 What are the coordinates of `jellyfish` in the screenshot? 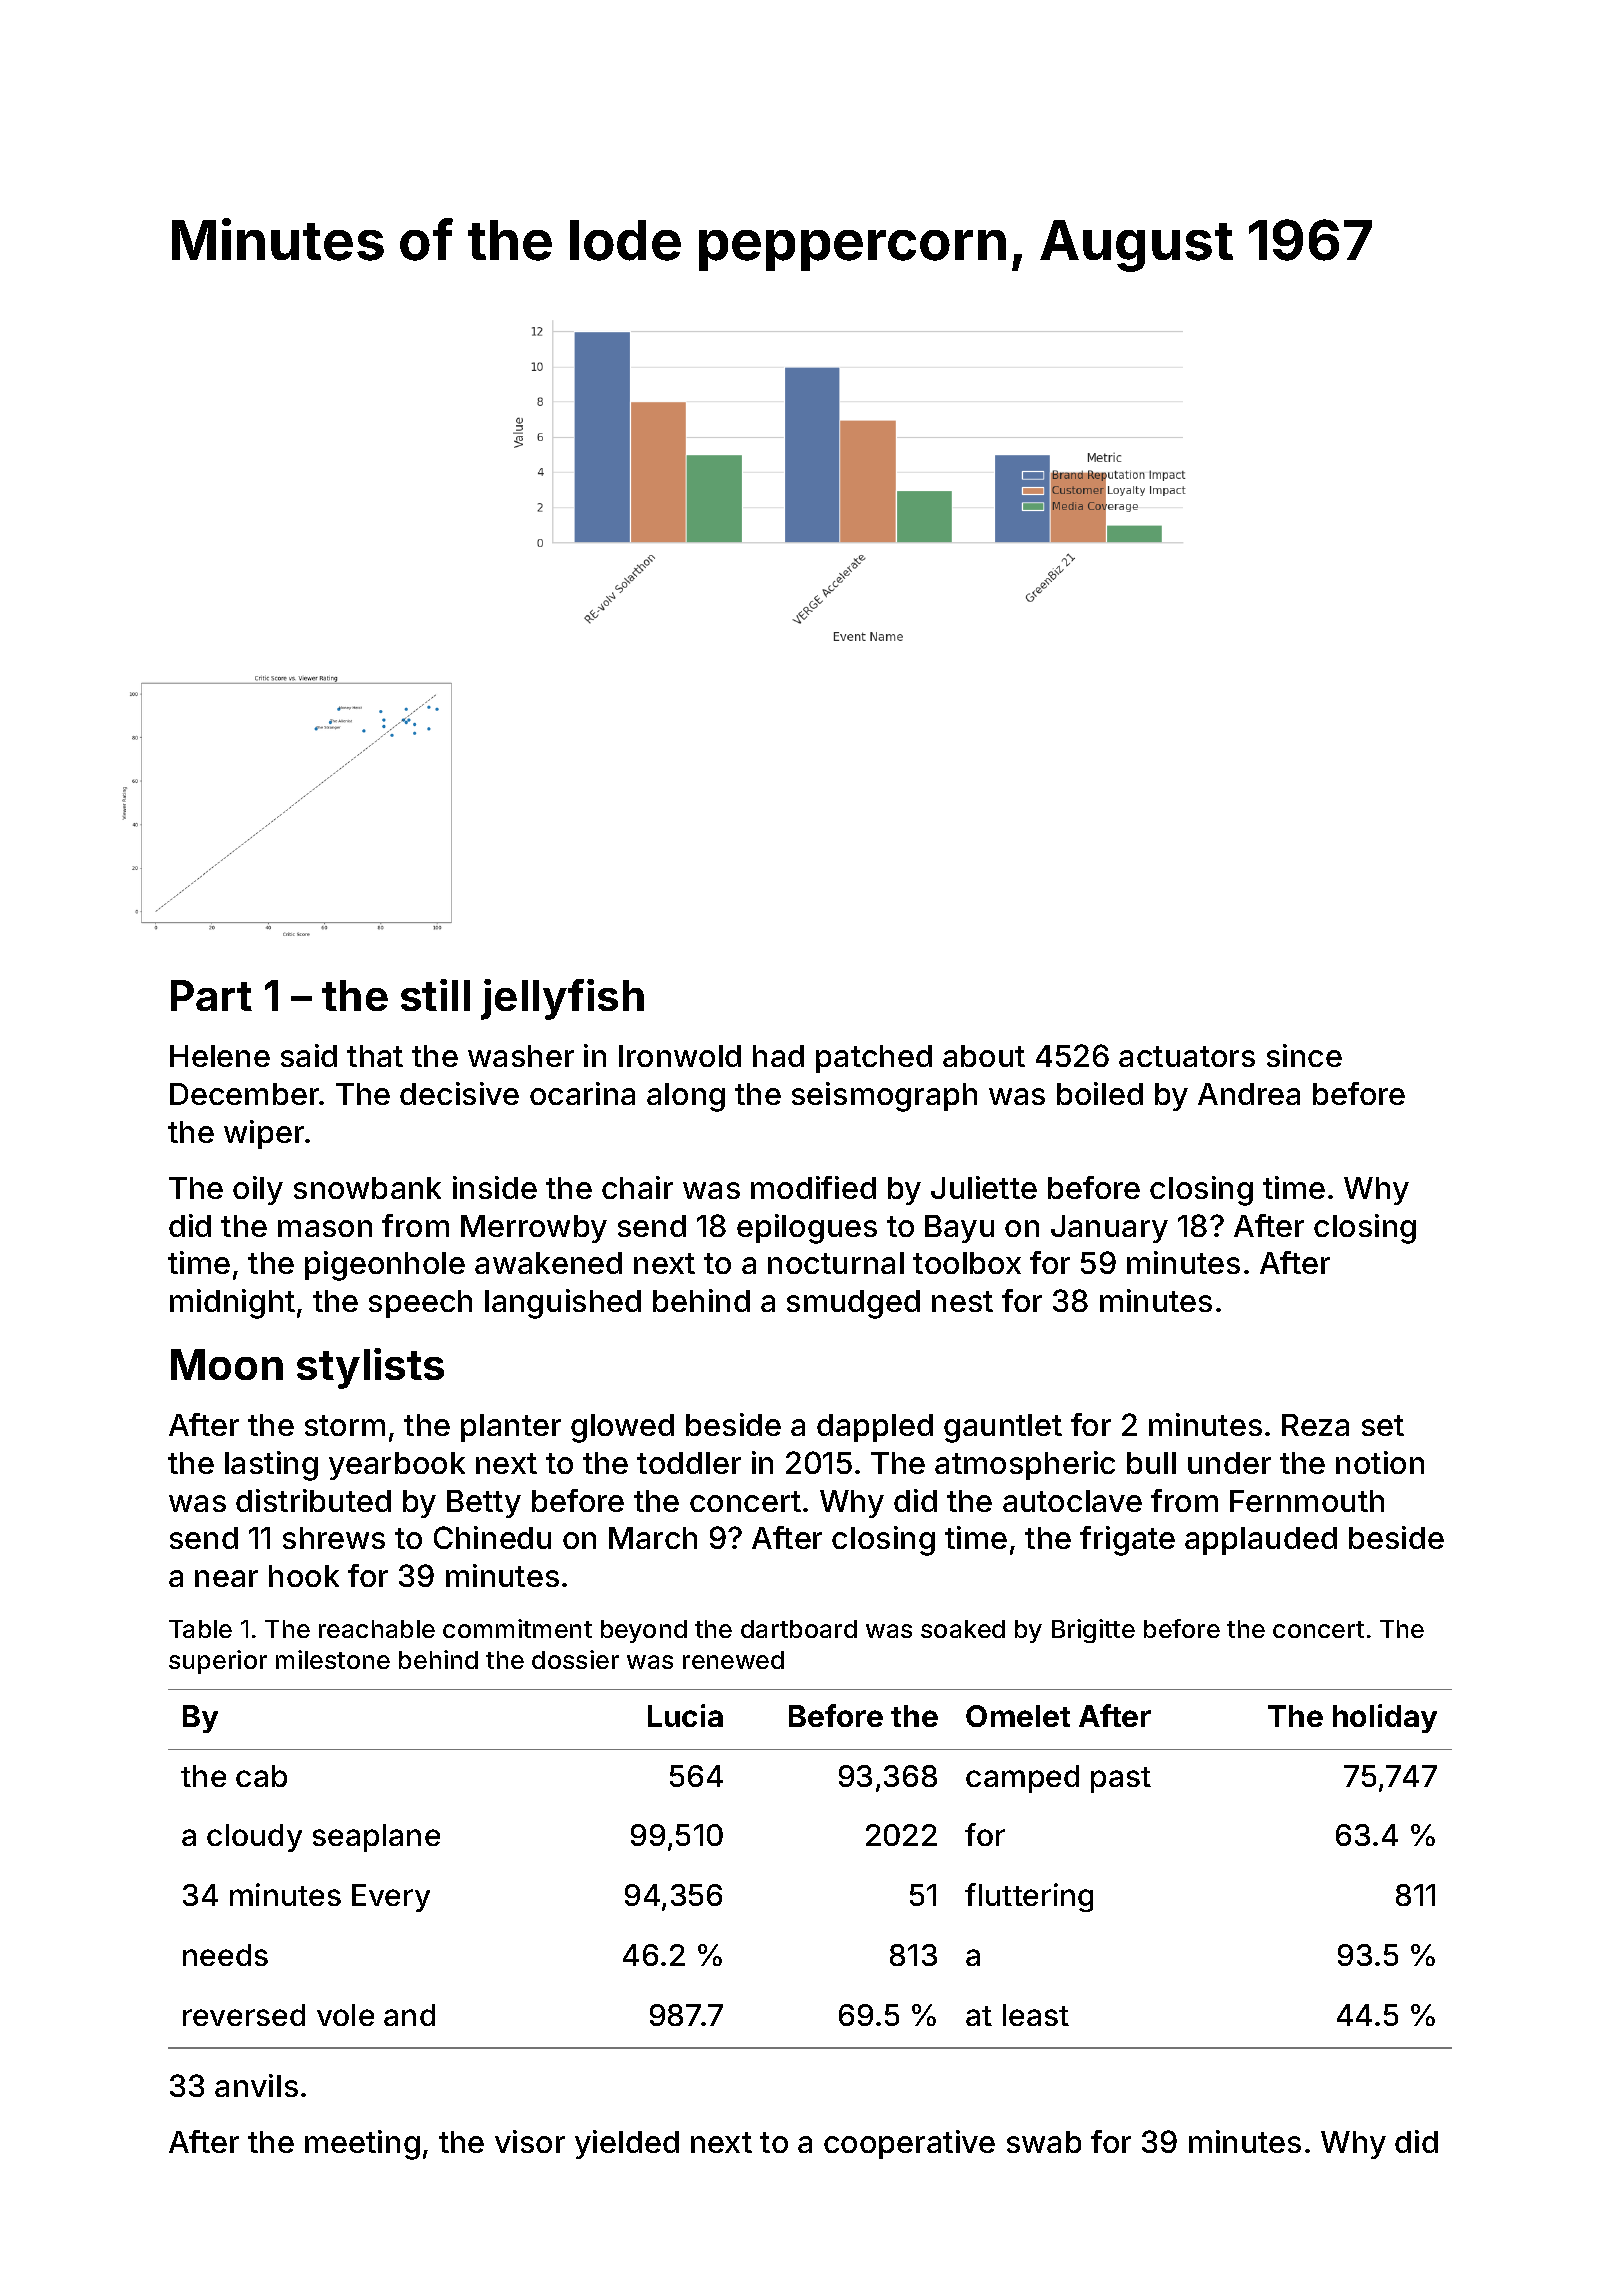 It's located at (562, 999).
